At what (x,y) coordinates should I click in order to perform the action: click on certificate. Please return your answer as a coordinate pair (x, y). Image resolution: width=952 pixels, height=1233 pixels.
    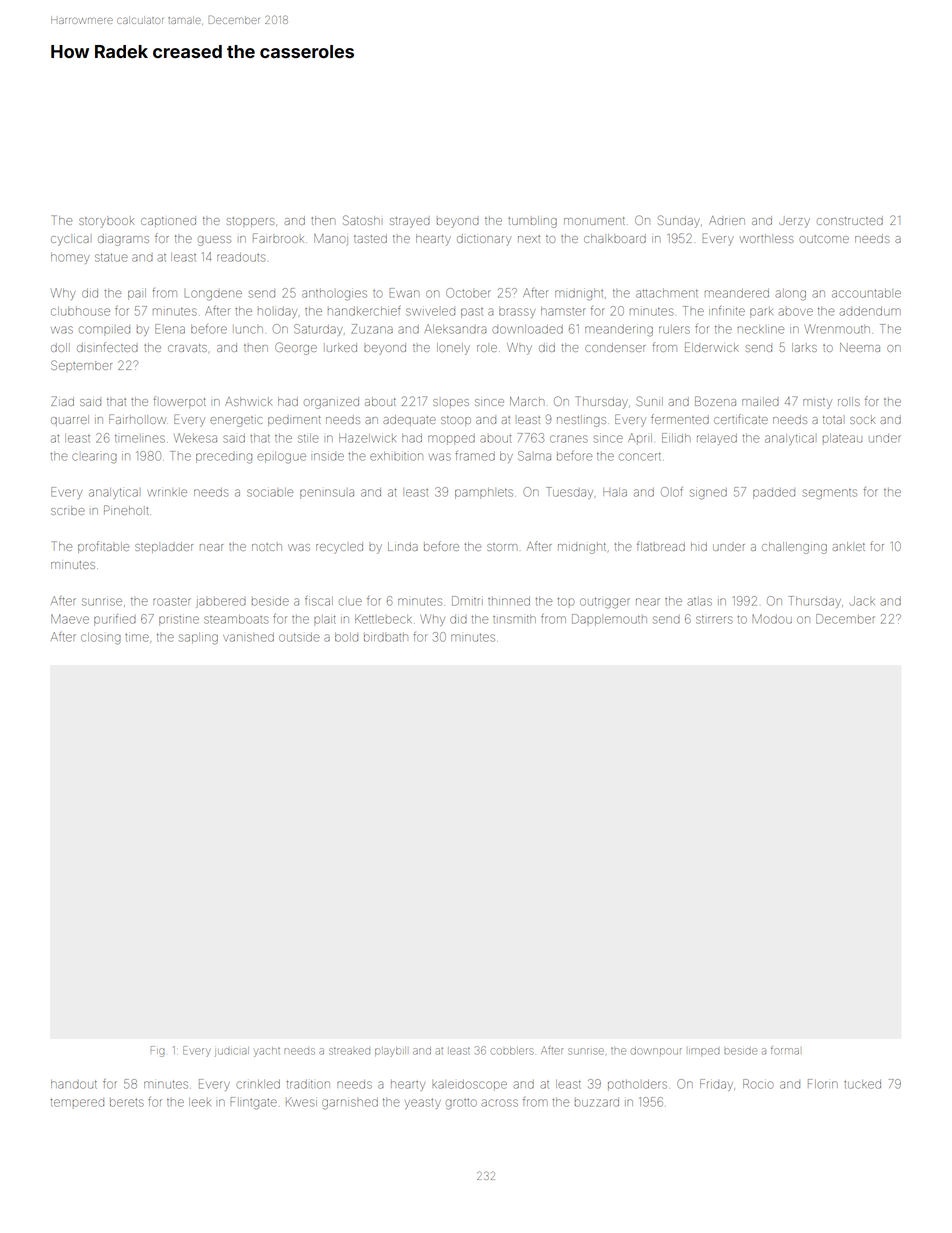
    Looking at the image, I should click on (741, 419).
